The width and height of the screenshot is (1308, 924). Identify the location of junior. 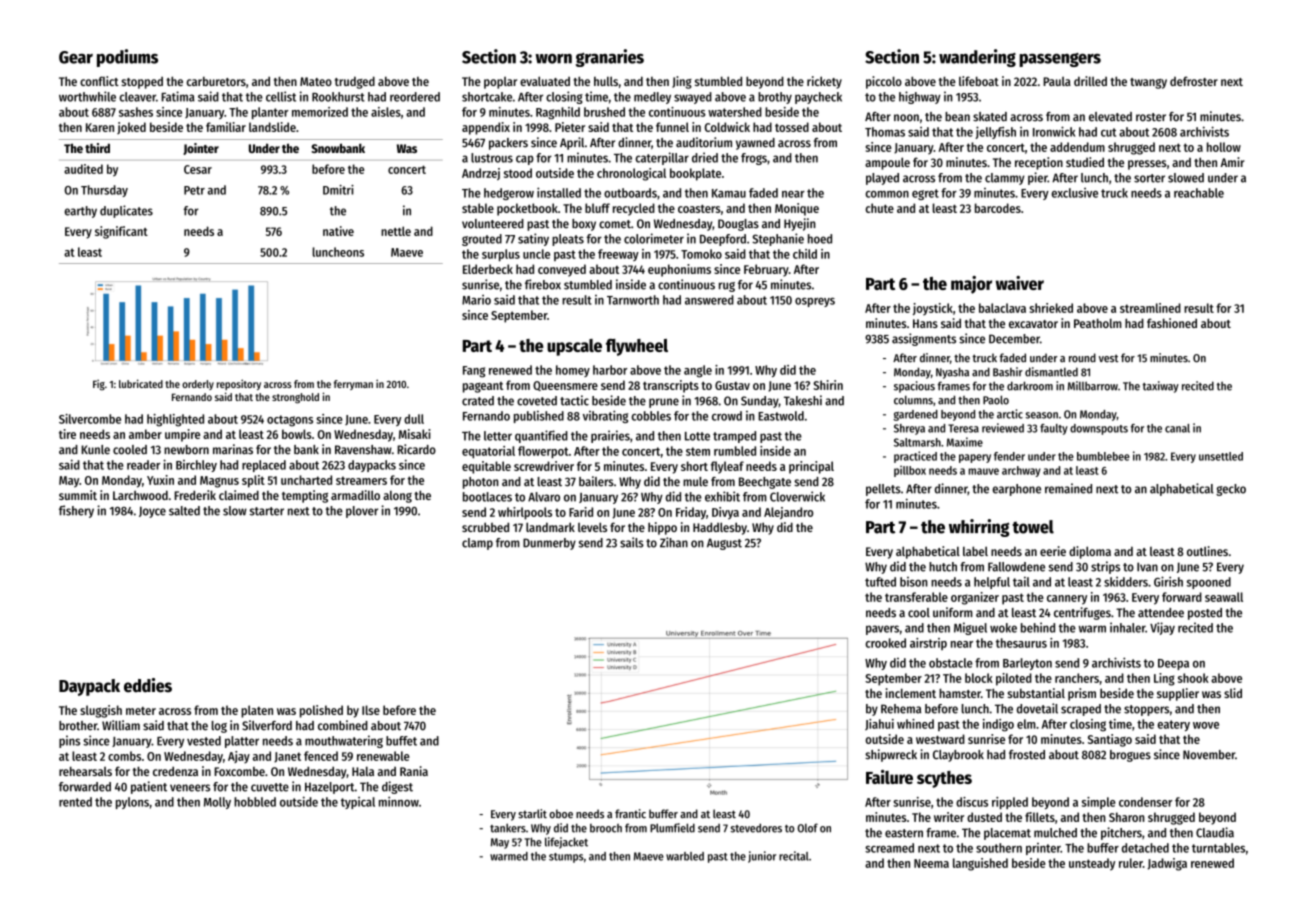
(762, 857).
